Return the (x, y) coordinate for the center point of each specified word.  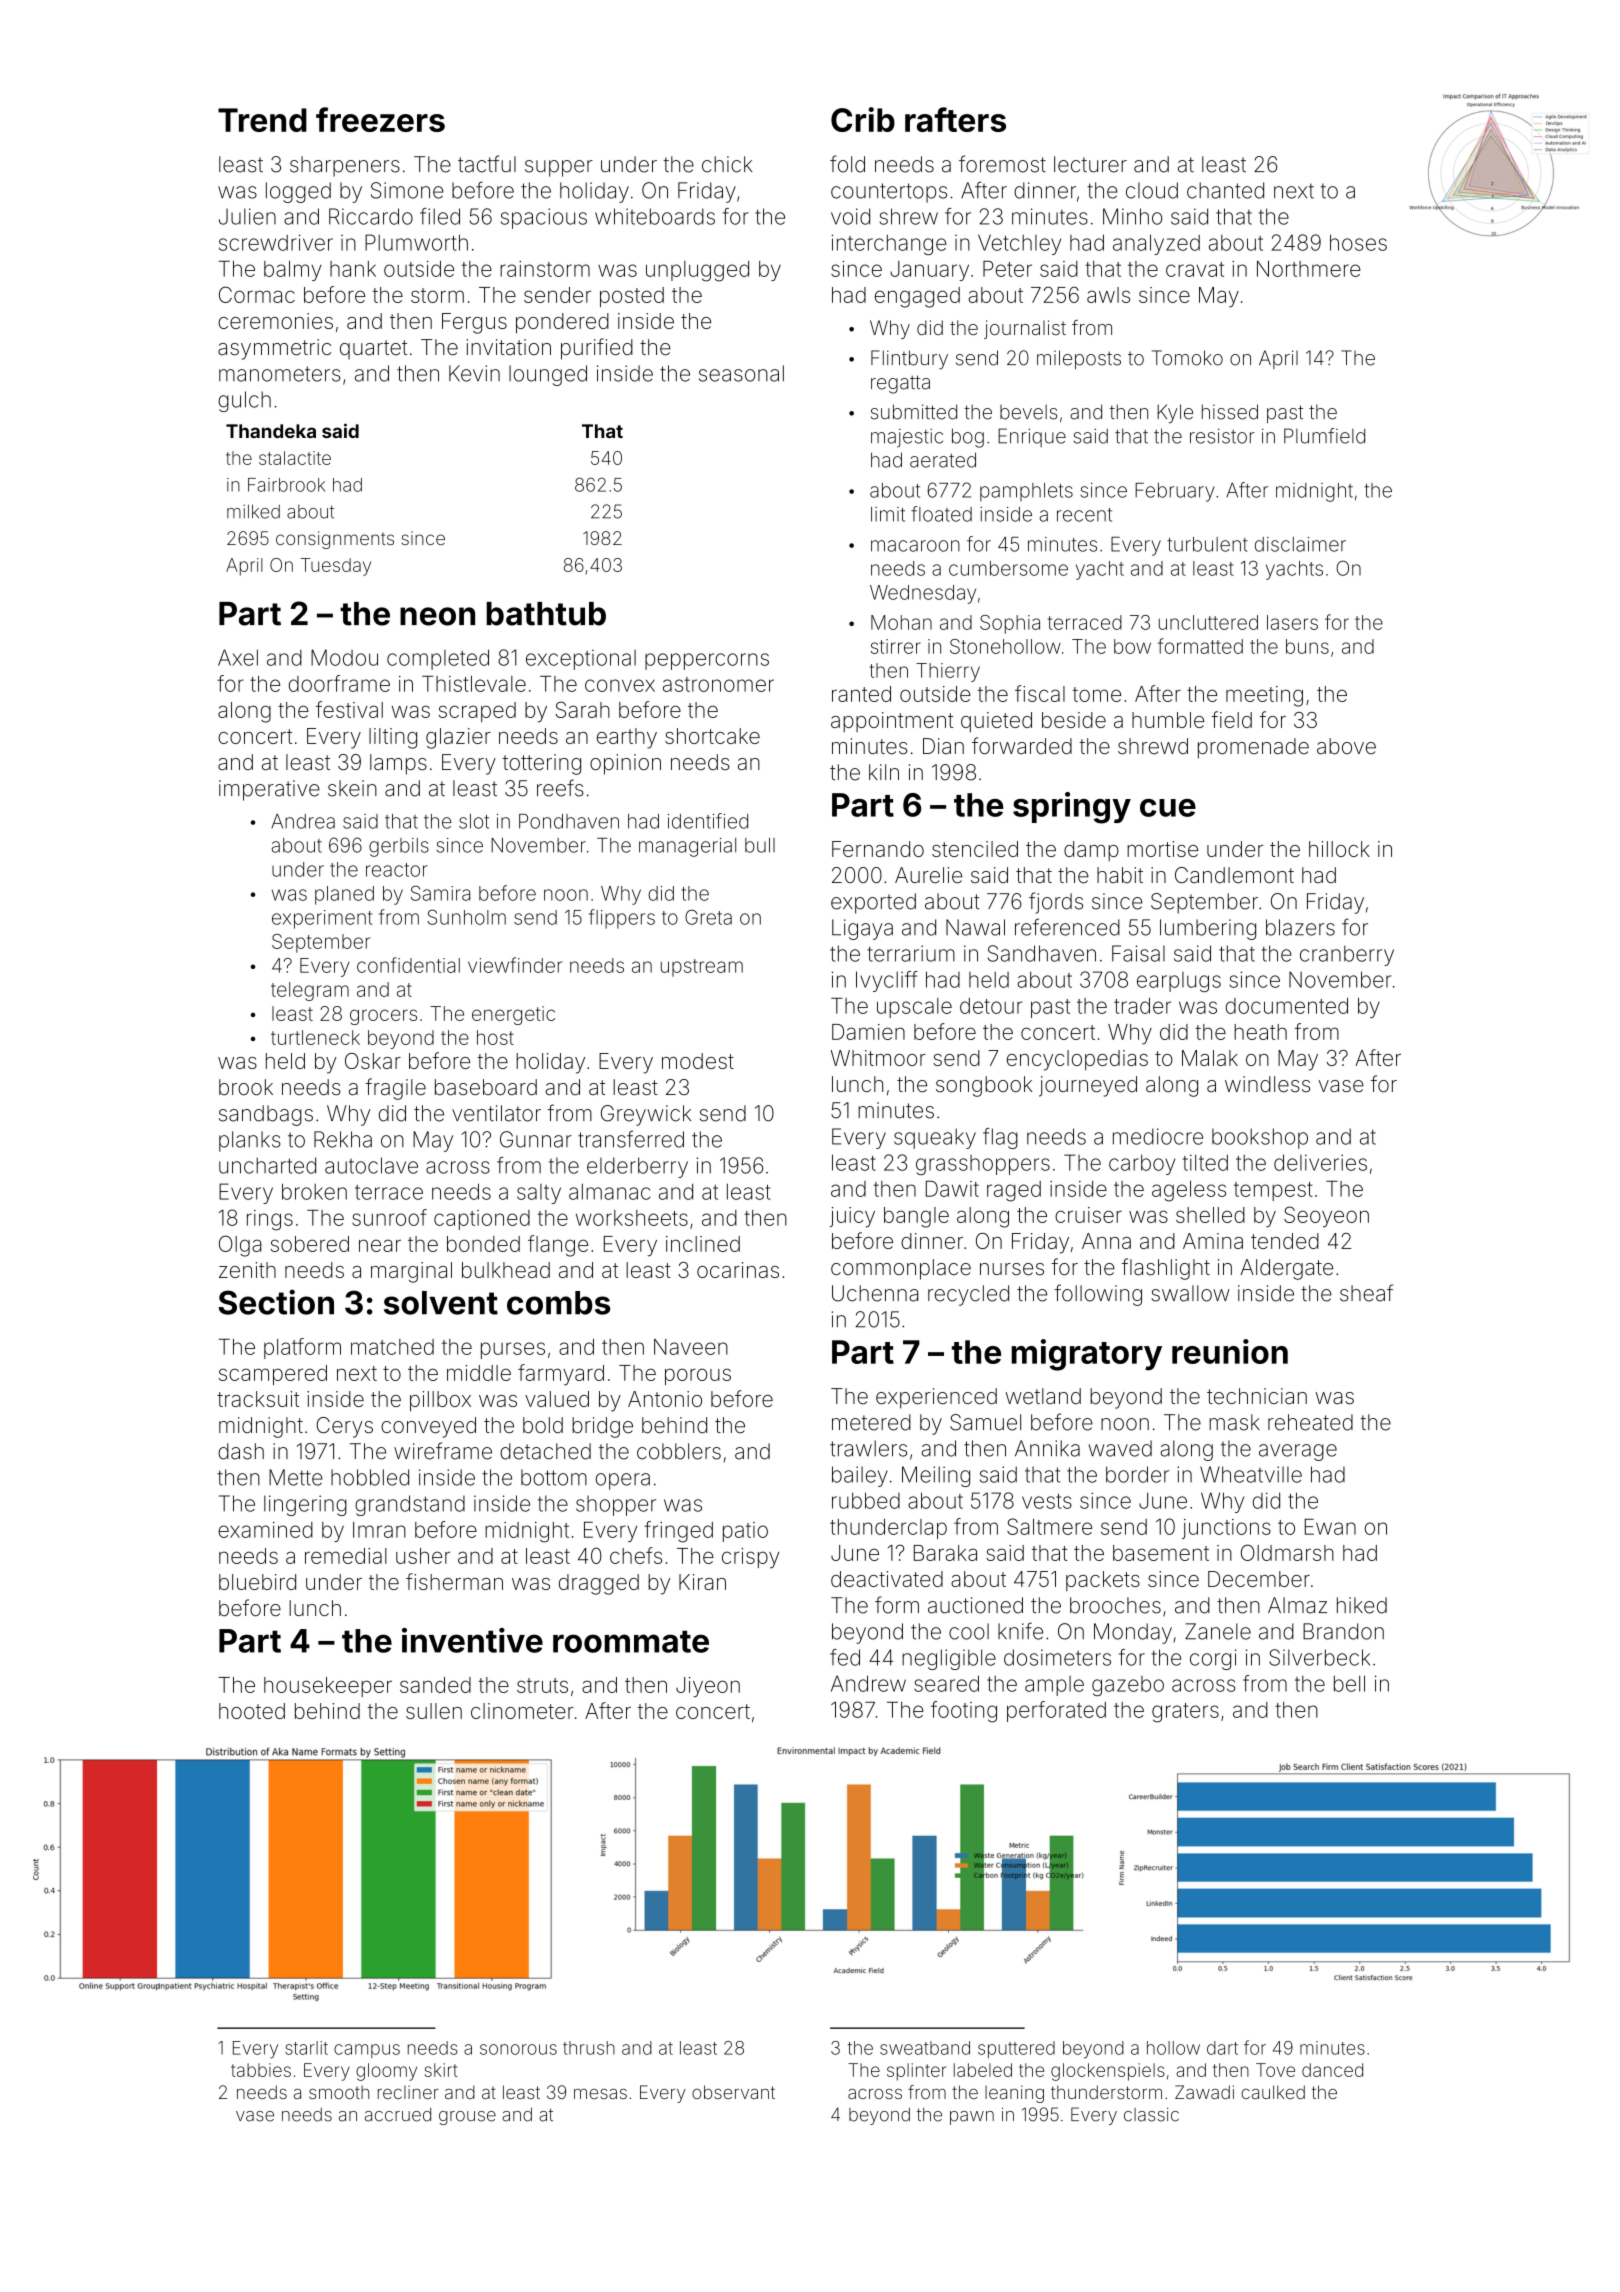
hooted (252, 1711)
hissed (1230, 412)
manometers (280, 374)
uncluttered (1208, 622)
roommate (631, 1641)
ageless (1189, 1191)
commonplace (901, 1269)
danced (1332, 2070)
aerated (943, 460)
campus (367, 2051)
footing (964, 1712)
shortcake (712, 736)
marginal (411, 1272)
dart (1222, 2048)
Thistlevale (474, 684)
